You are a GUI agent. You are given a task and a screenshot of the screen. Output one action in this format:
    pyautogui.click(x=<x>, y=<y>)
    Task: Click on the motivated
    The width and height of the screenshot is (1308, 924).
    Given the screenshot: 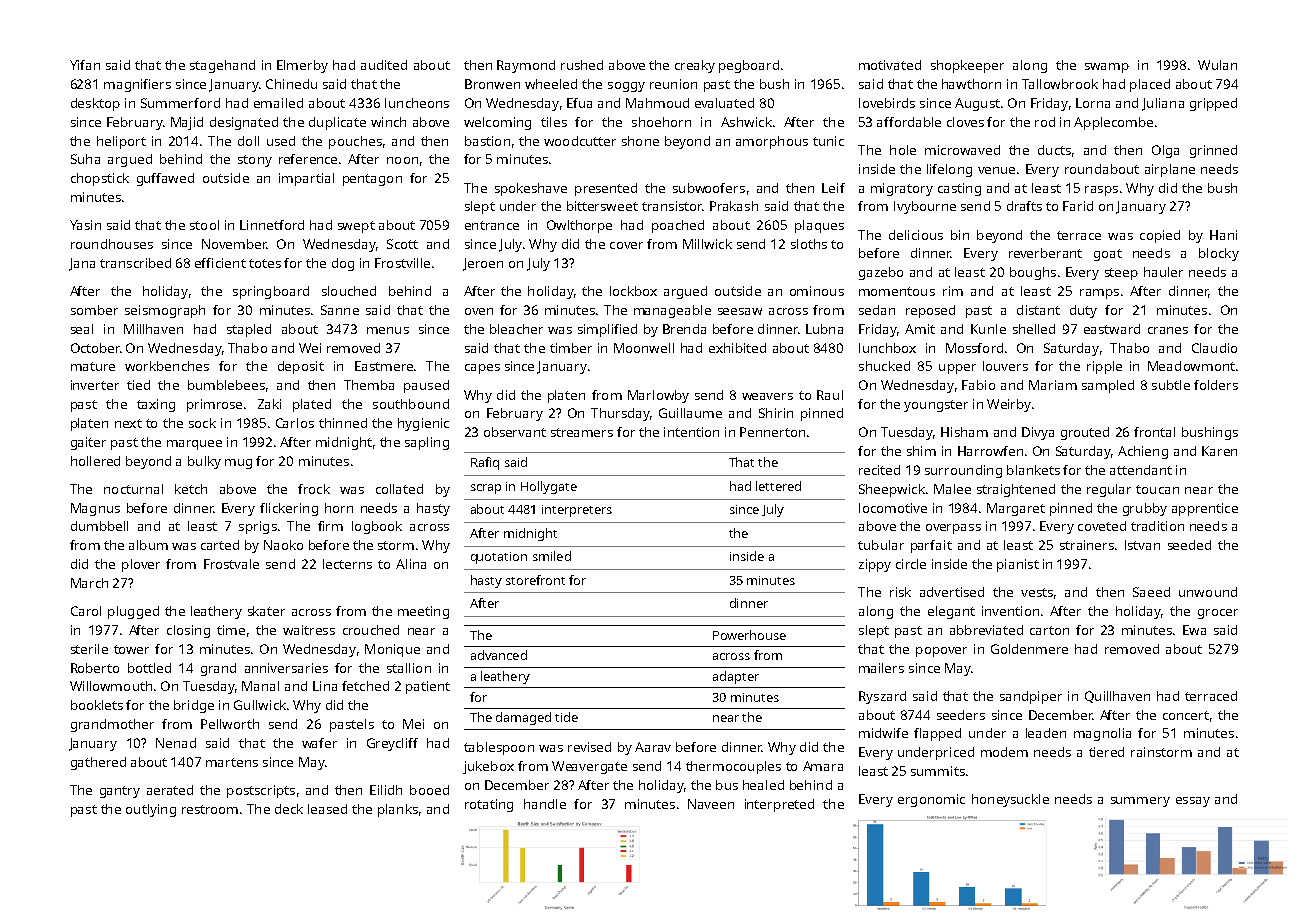 What is the action you would take?
    pyautogui.click(x=890, y=65)
